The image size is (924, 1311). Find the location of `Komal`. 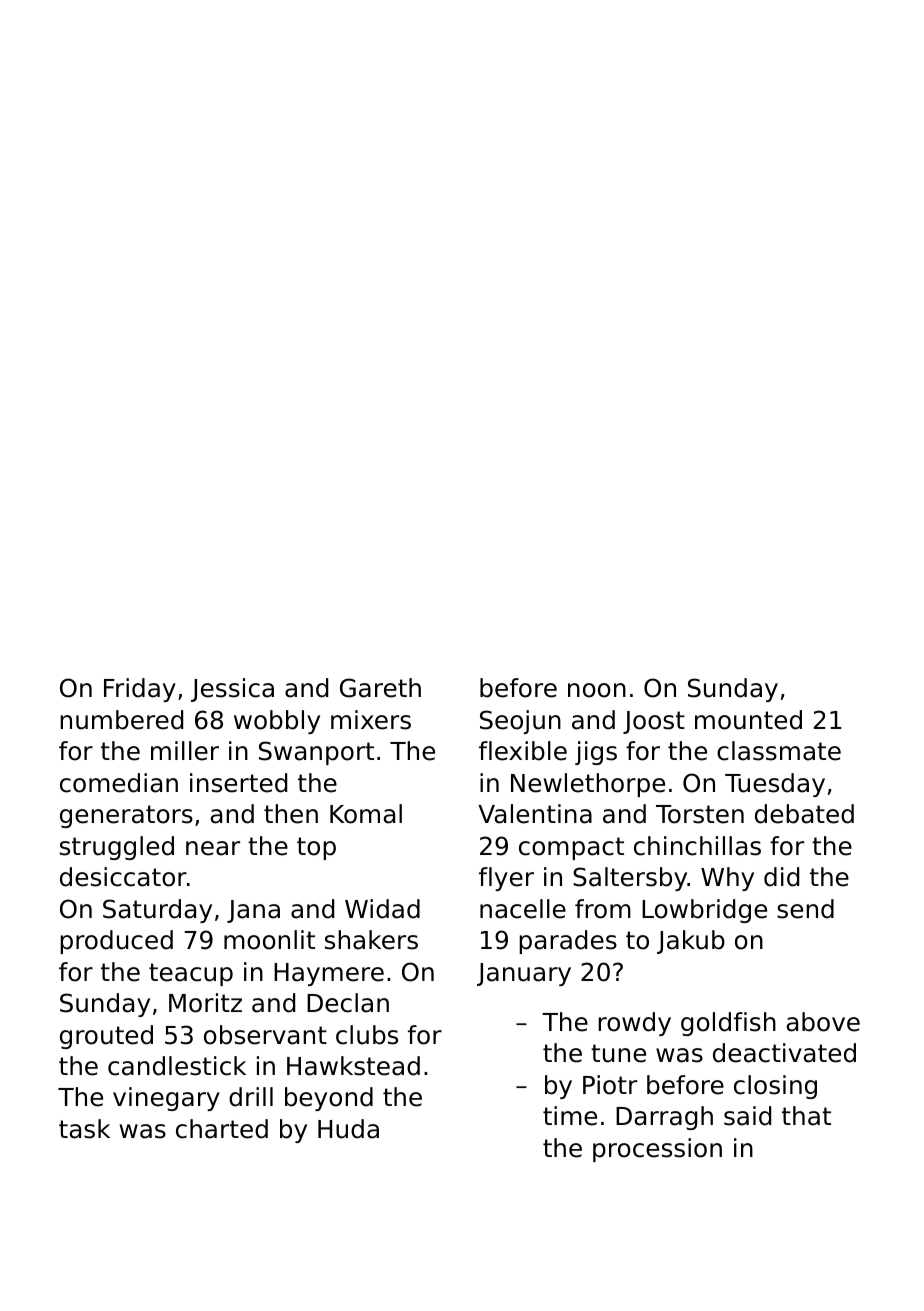

Komal is located at coordinates (366, 814).
